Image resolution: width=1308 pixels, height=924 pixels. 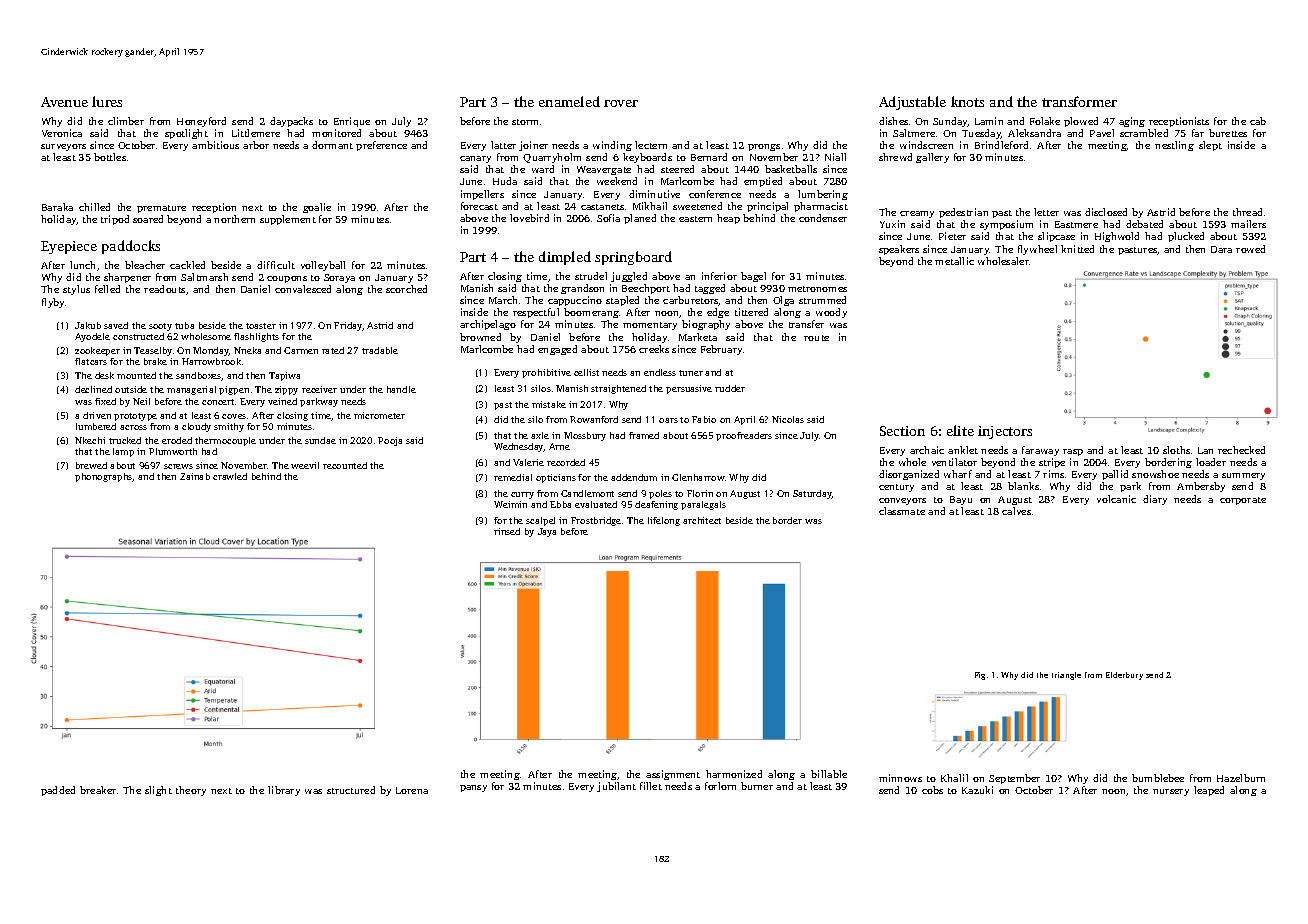 What do you see at coordinates (547, 532) in the document?
I see `Jaya` at bounding box center [547, 532].
